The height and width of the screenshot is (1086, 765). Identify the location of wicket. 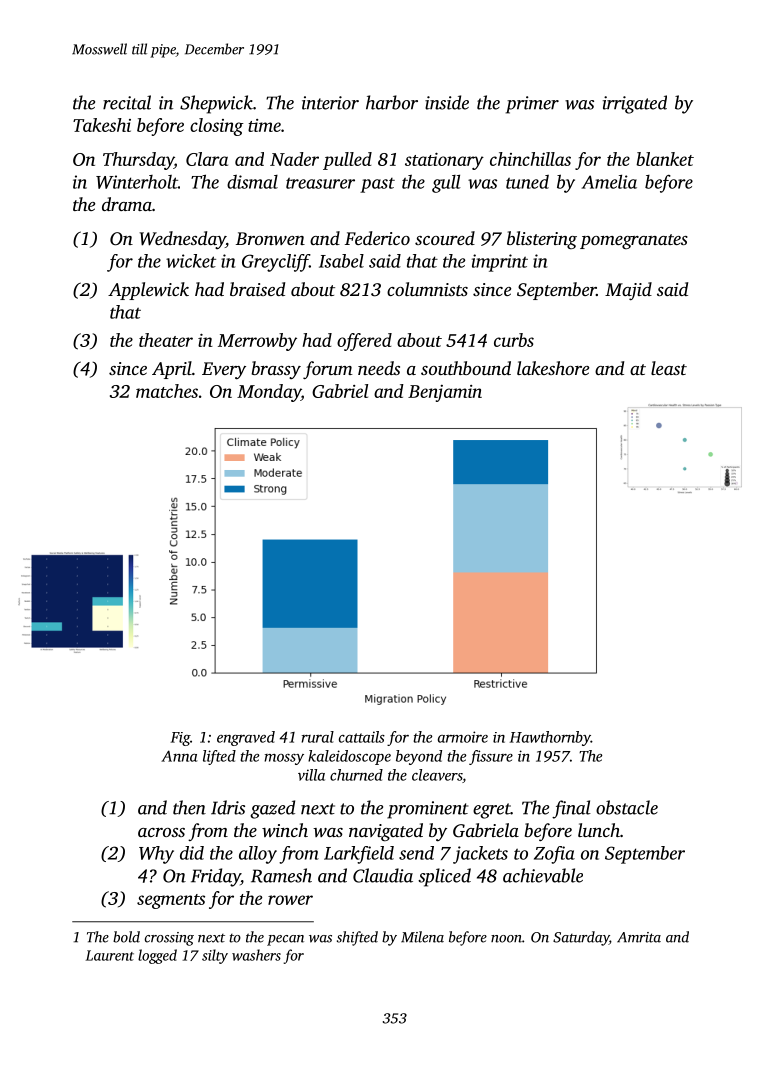
(191, 261).
